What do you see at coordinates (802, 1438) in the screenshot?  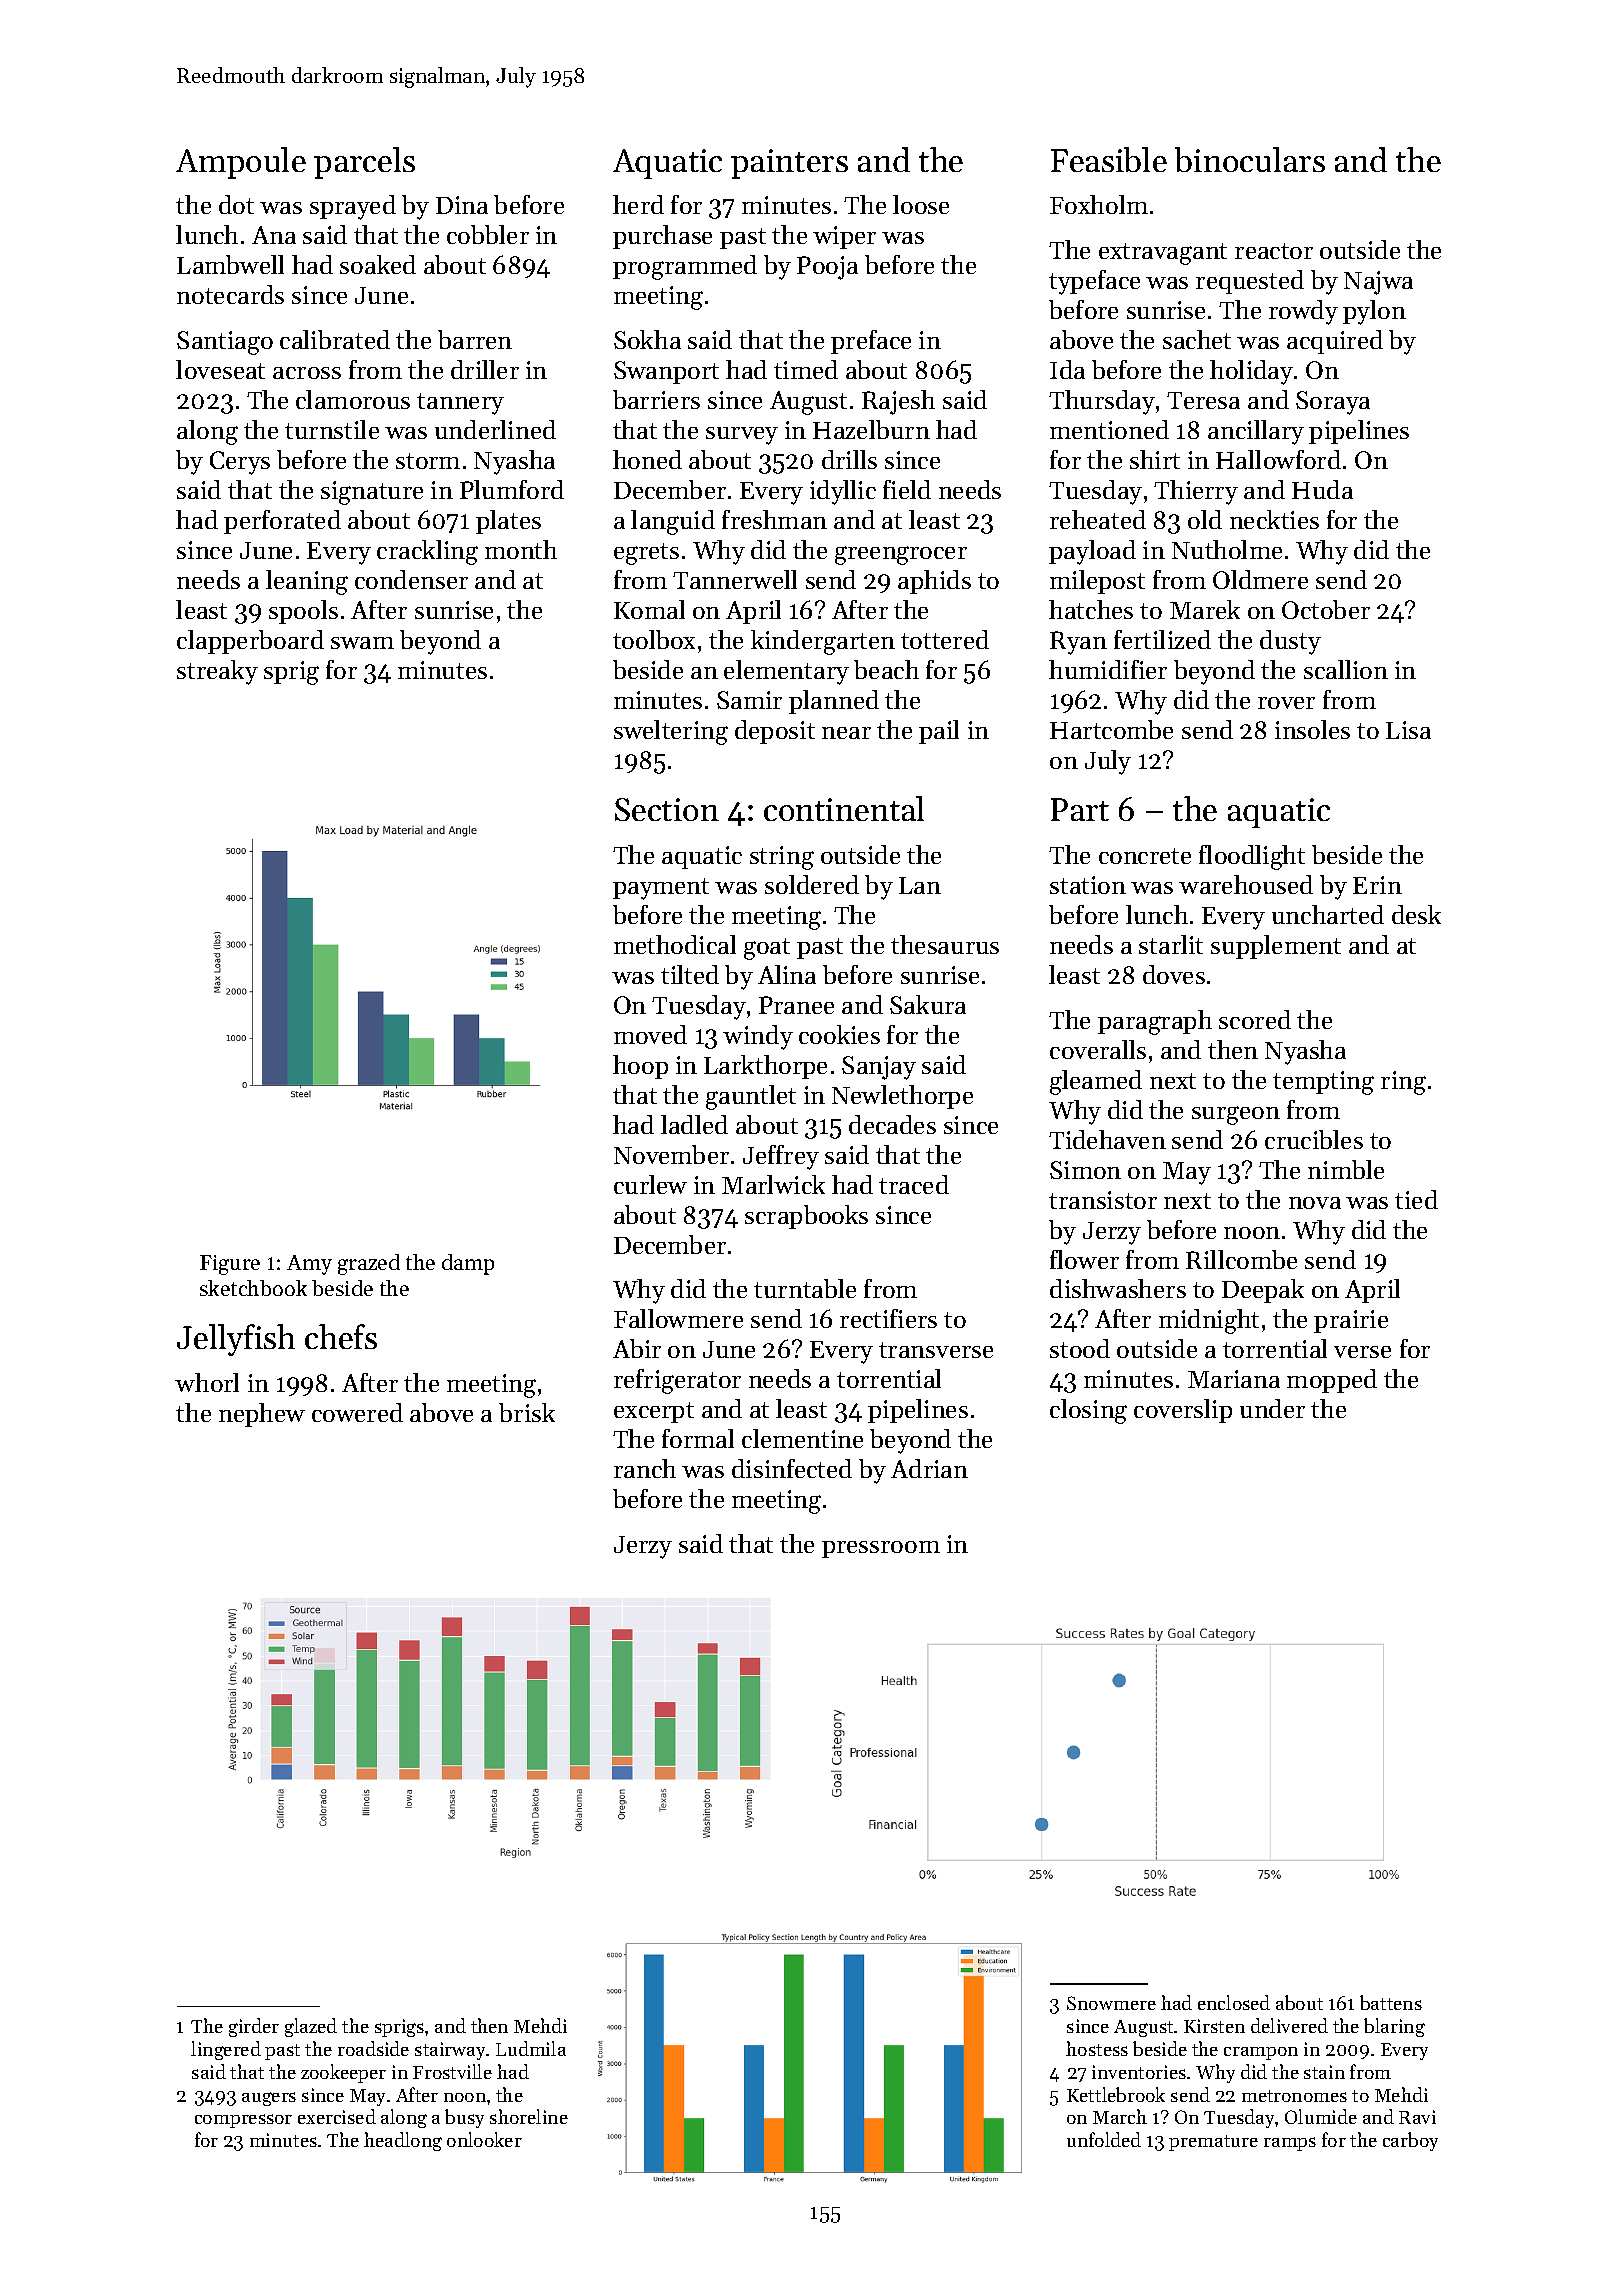 I see `clementine` at bounding box center [802, 1438].
